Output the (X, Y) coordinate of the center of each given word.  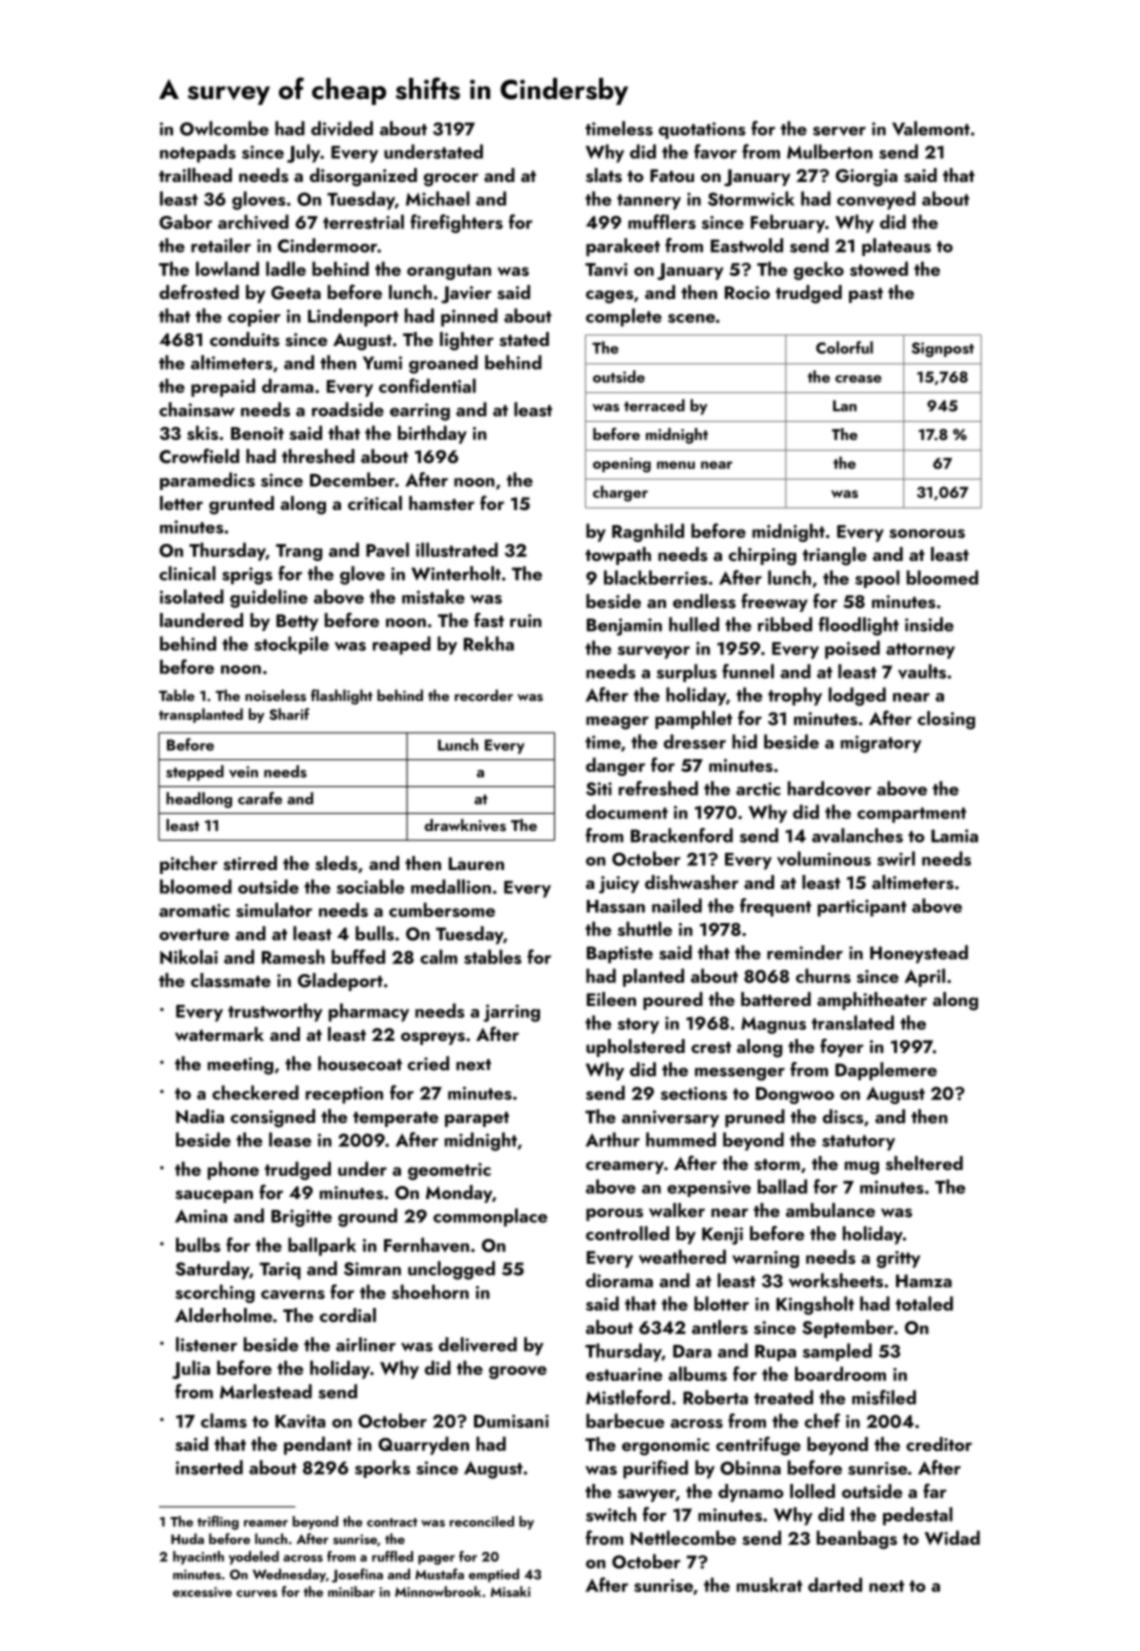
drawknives (465, 825)
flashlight (342, 697)
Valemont (931, 128)
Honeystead (919, 954)
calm (438, 956)
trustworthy (275, 1012)
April (925, 977)
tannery (649, 202)
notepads (198, 153)
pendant (318, 1445)
